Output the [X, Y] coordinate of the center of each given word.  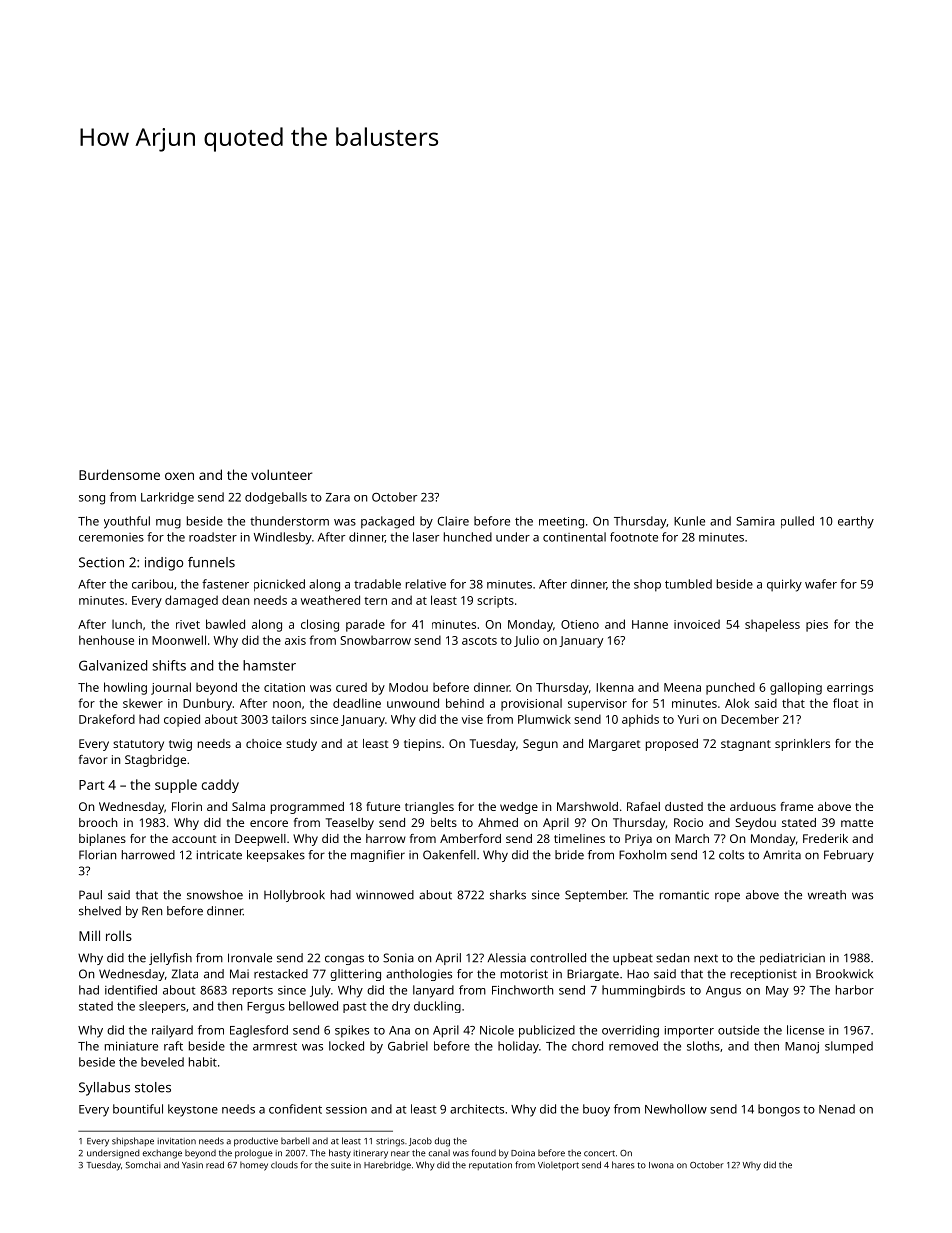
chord [587, 1046]
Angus [723, 992]
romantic [684, 895]
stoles [153, 1087]
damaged [191, 601]
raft [173, 1046]
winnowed [385, 895]
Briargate [593, 975]
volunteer [281, 474]
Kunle [689, 521]
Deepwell [260, 840]
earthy [856, 522]
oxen [179, 476]
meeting [561, 523]
